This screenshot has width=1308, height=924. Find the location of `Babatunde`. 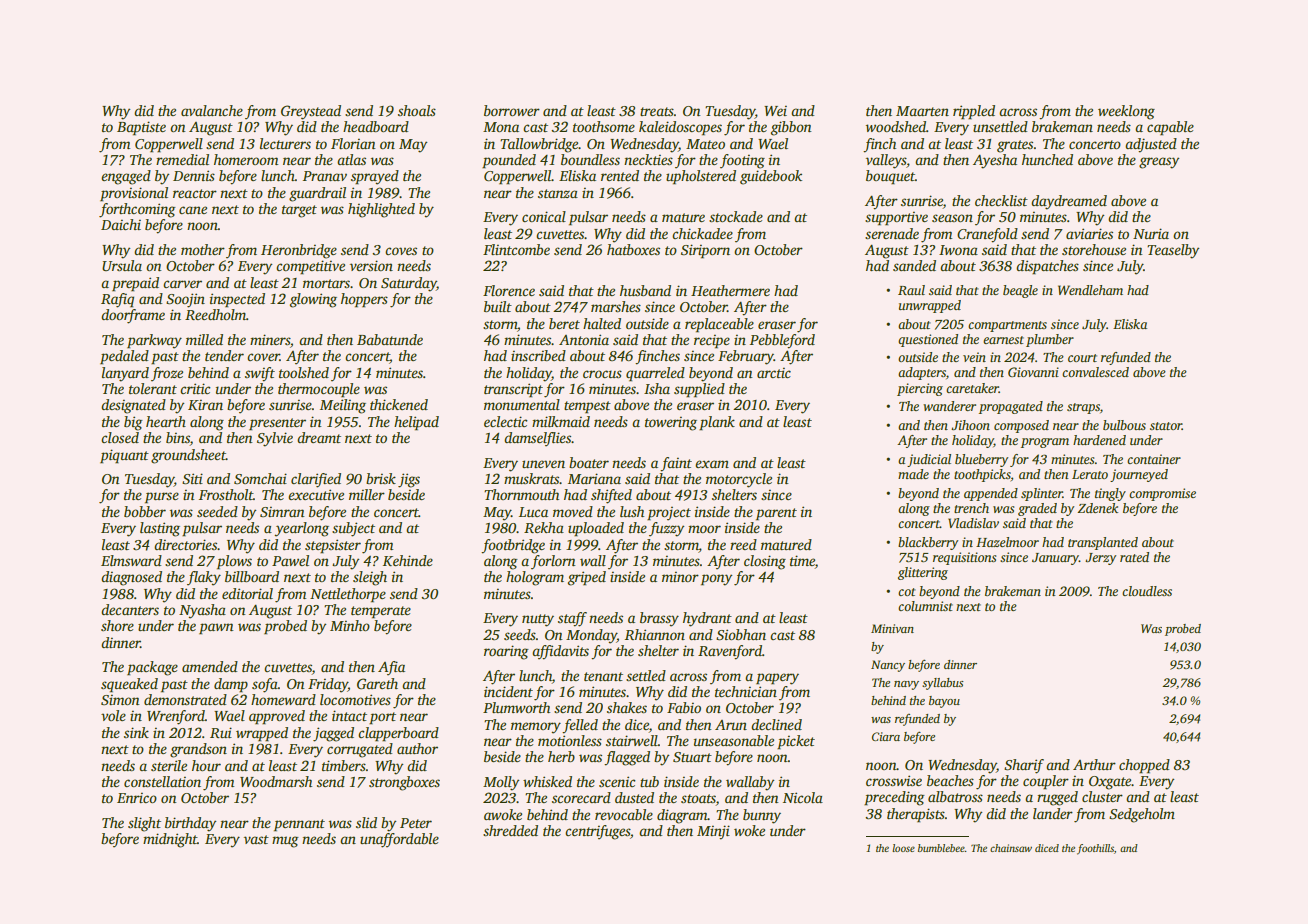

Babatunde is located at coordinates (390, 339).
